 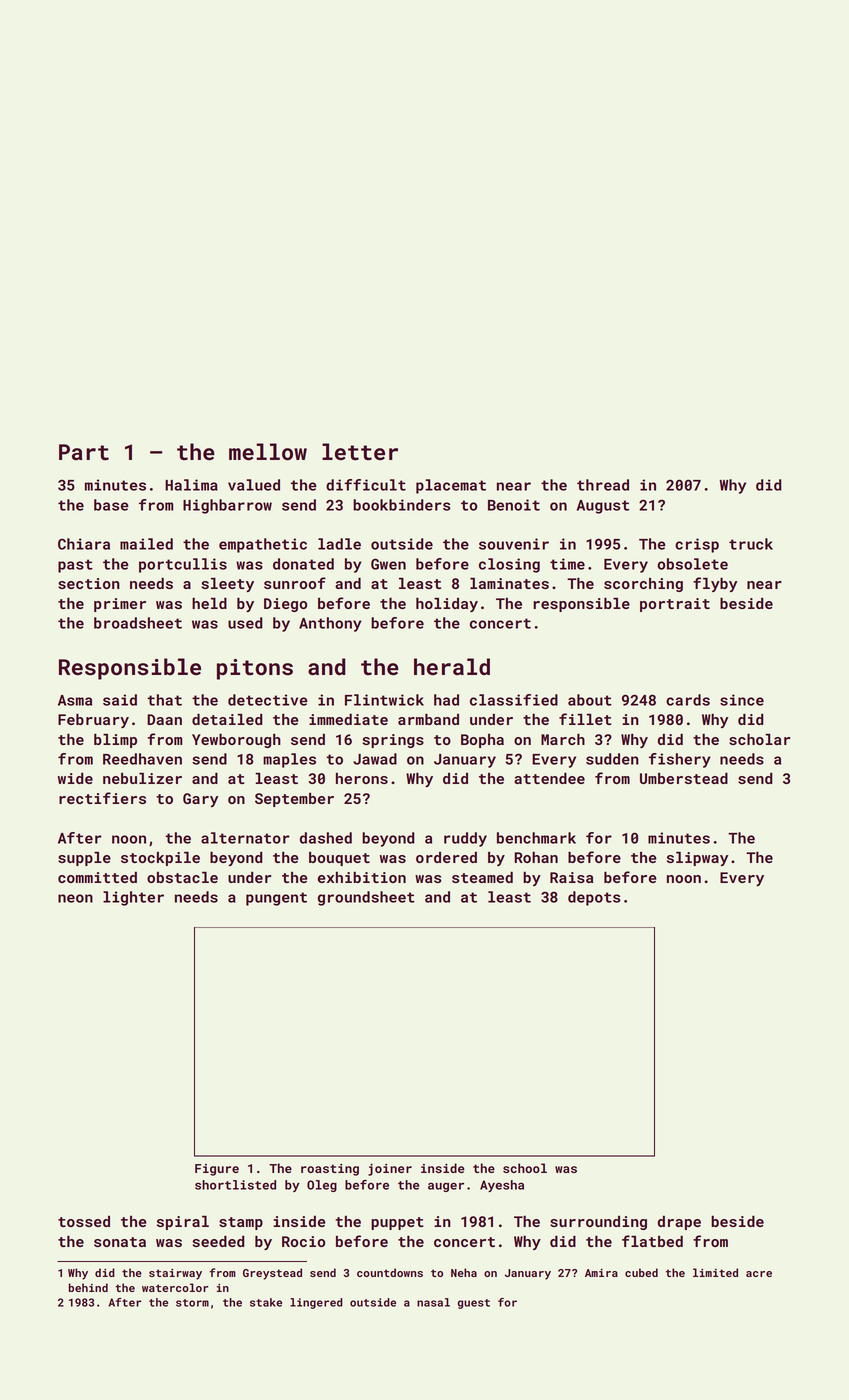 I want to click on nasal, so click(x=433, y=1302).
